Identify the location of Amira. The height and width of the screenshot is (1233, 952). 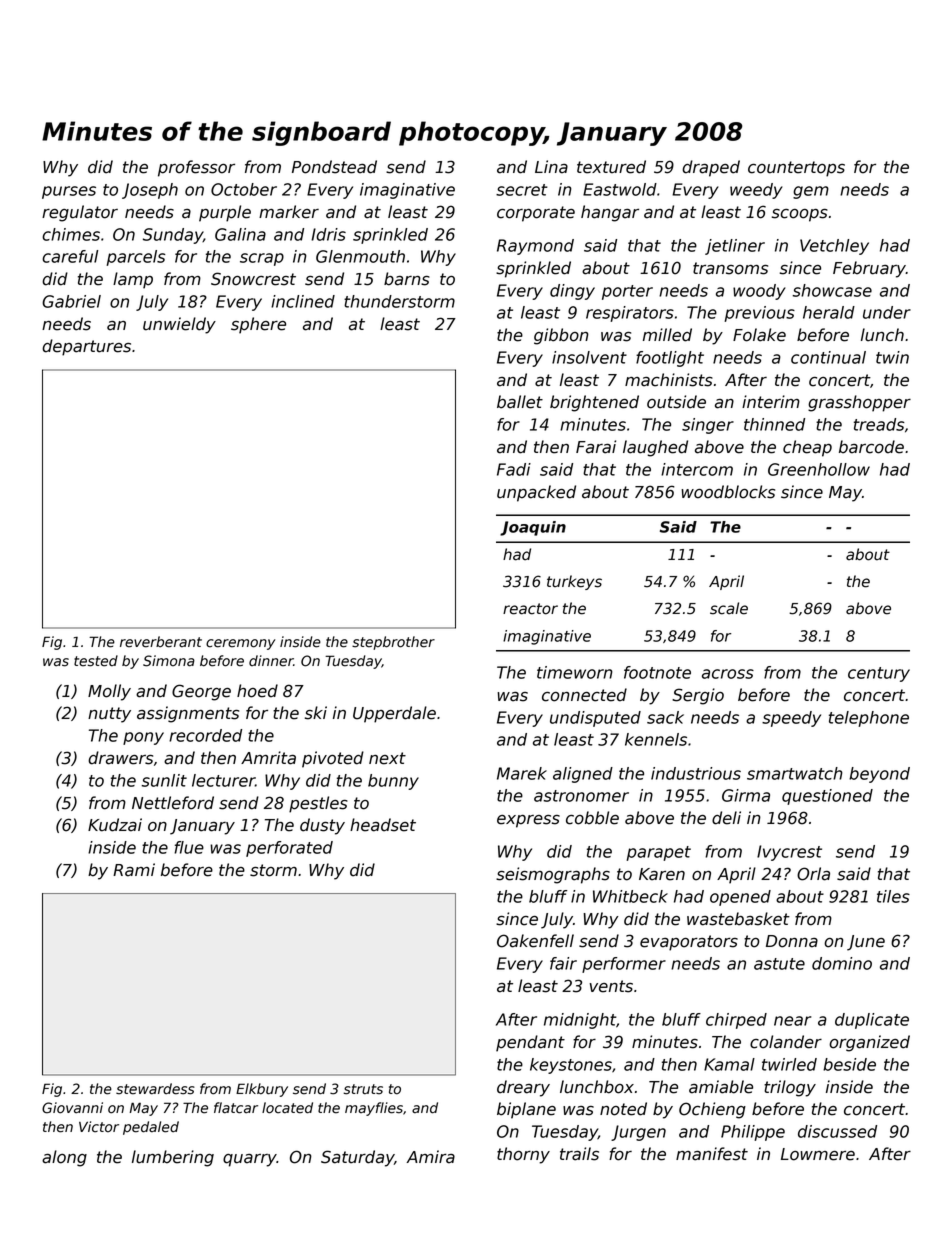
(430, 1157).
